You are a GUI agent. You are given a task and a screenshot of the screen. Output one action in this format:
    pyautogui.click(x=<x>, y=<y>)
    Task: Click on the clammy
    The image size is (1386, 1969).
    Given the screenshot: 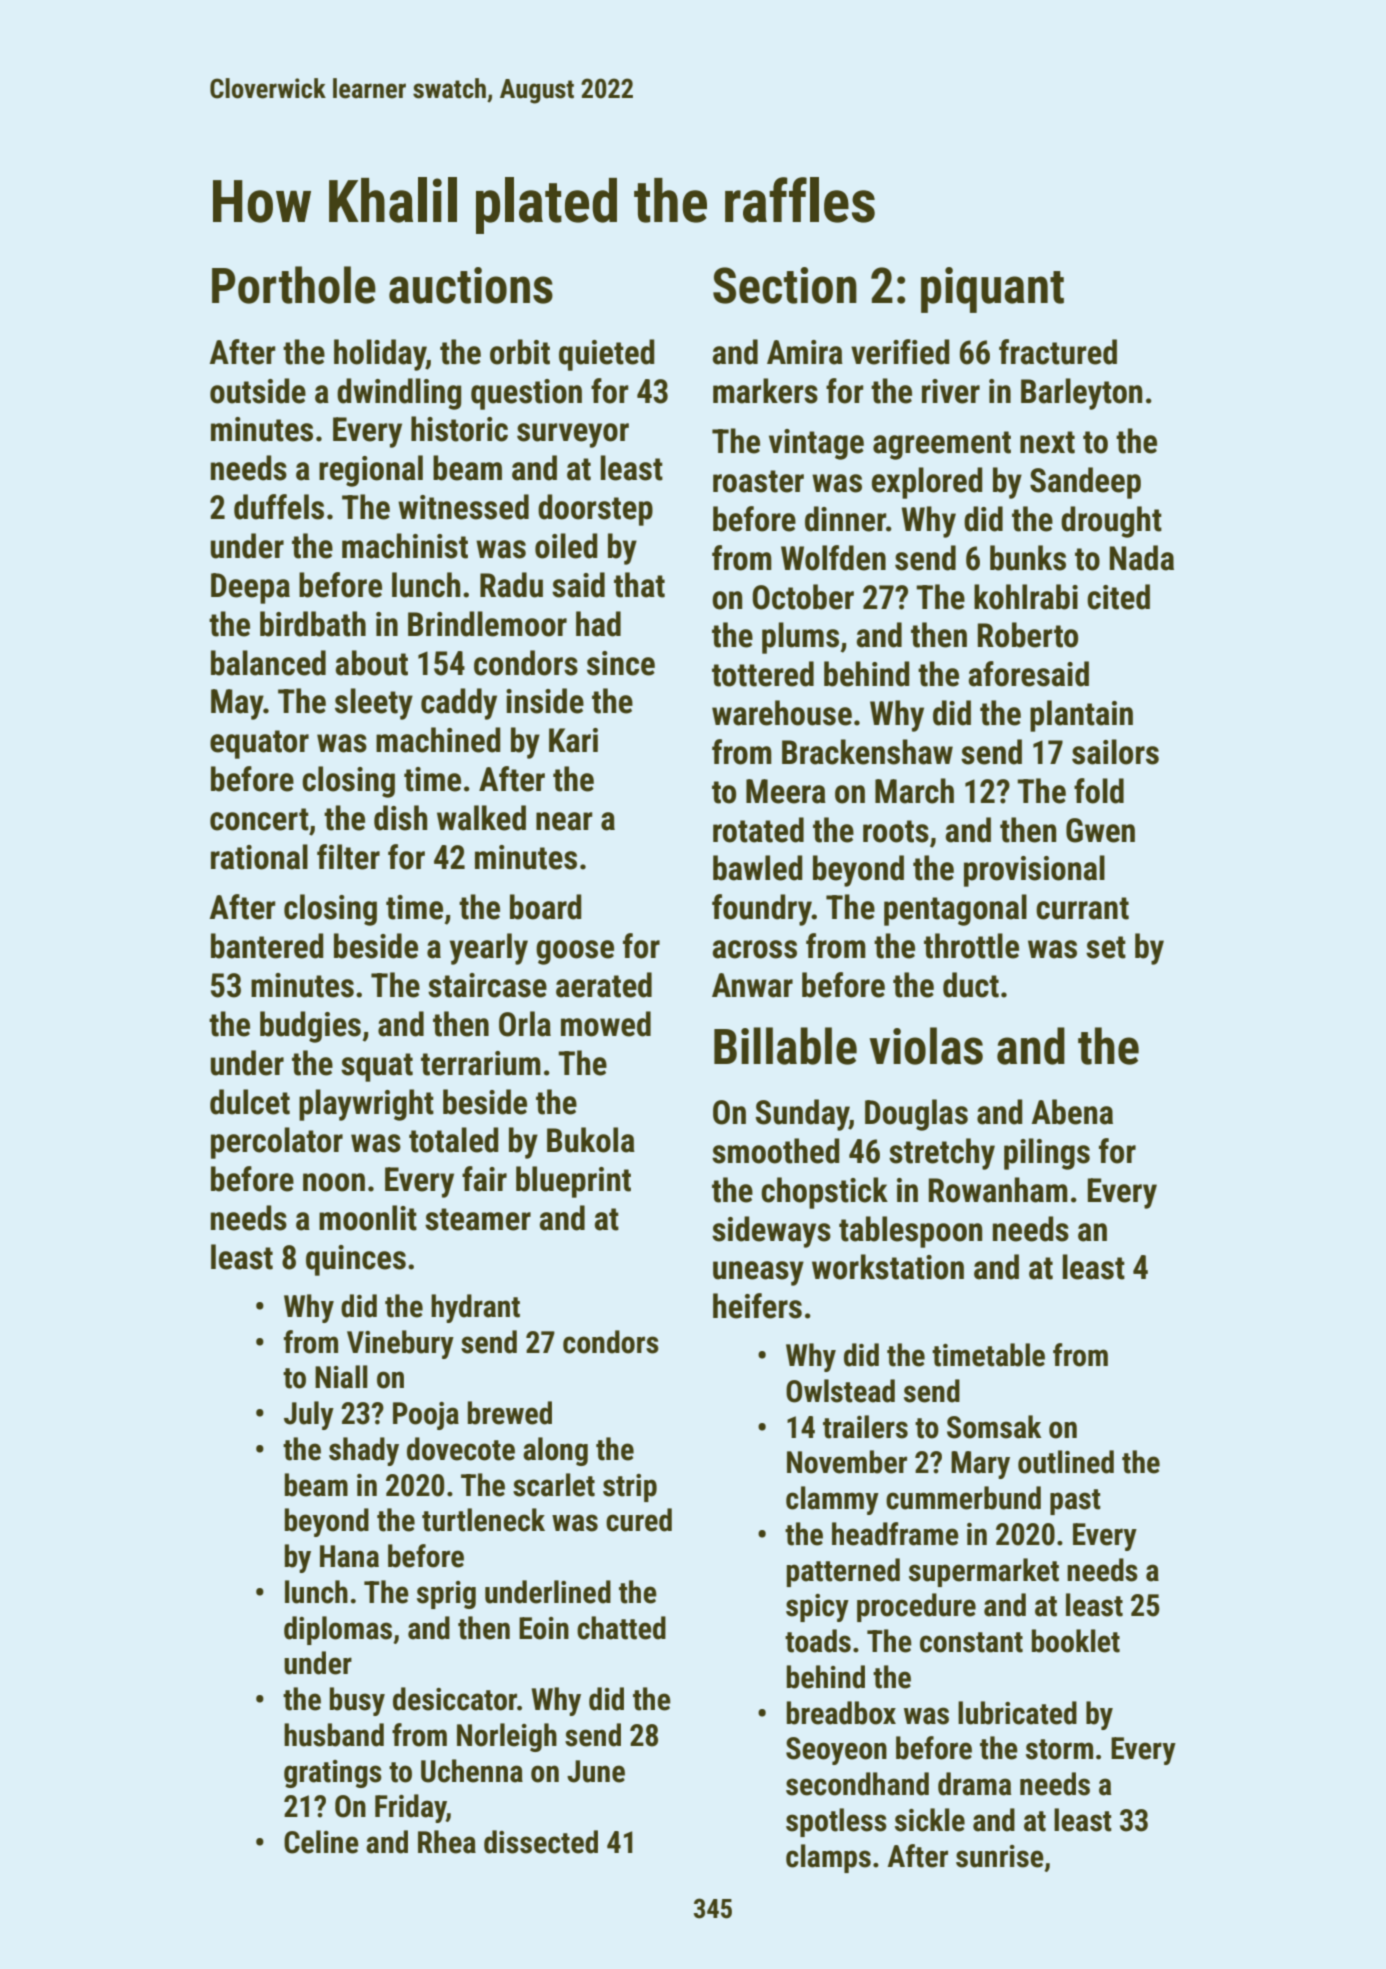 What is the action you would take?
    pyautogui.click(x=832, y=1500)
